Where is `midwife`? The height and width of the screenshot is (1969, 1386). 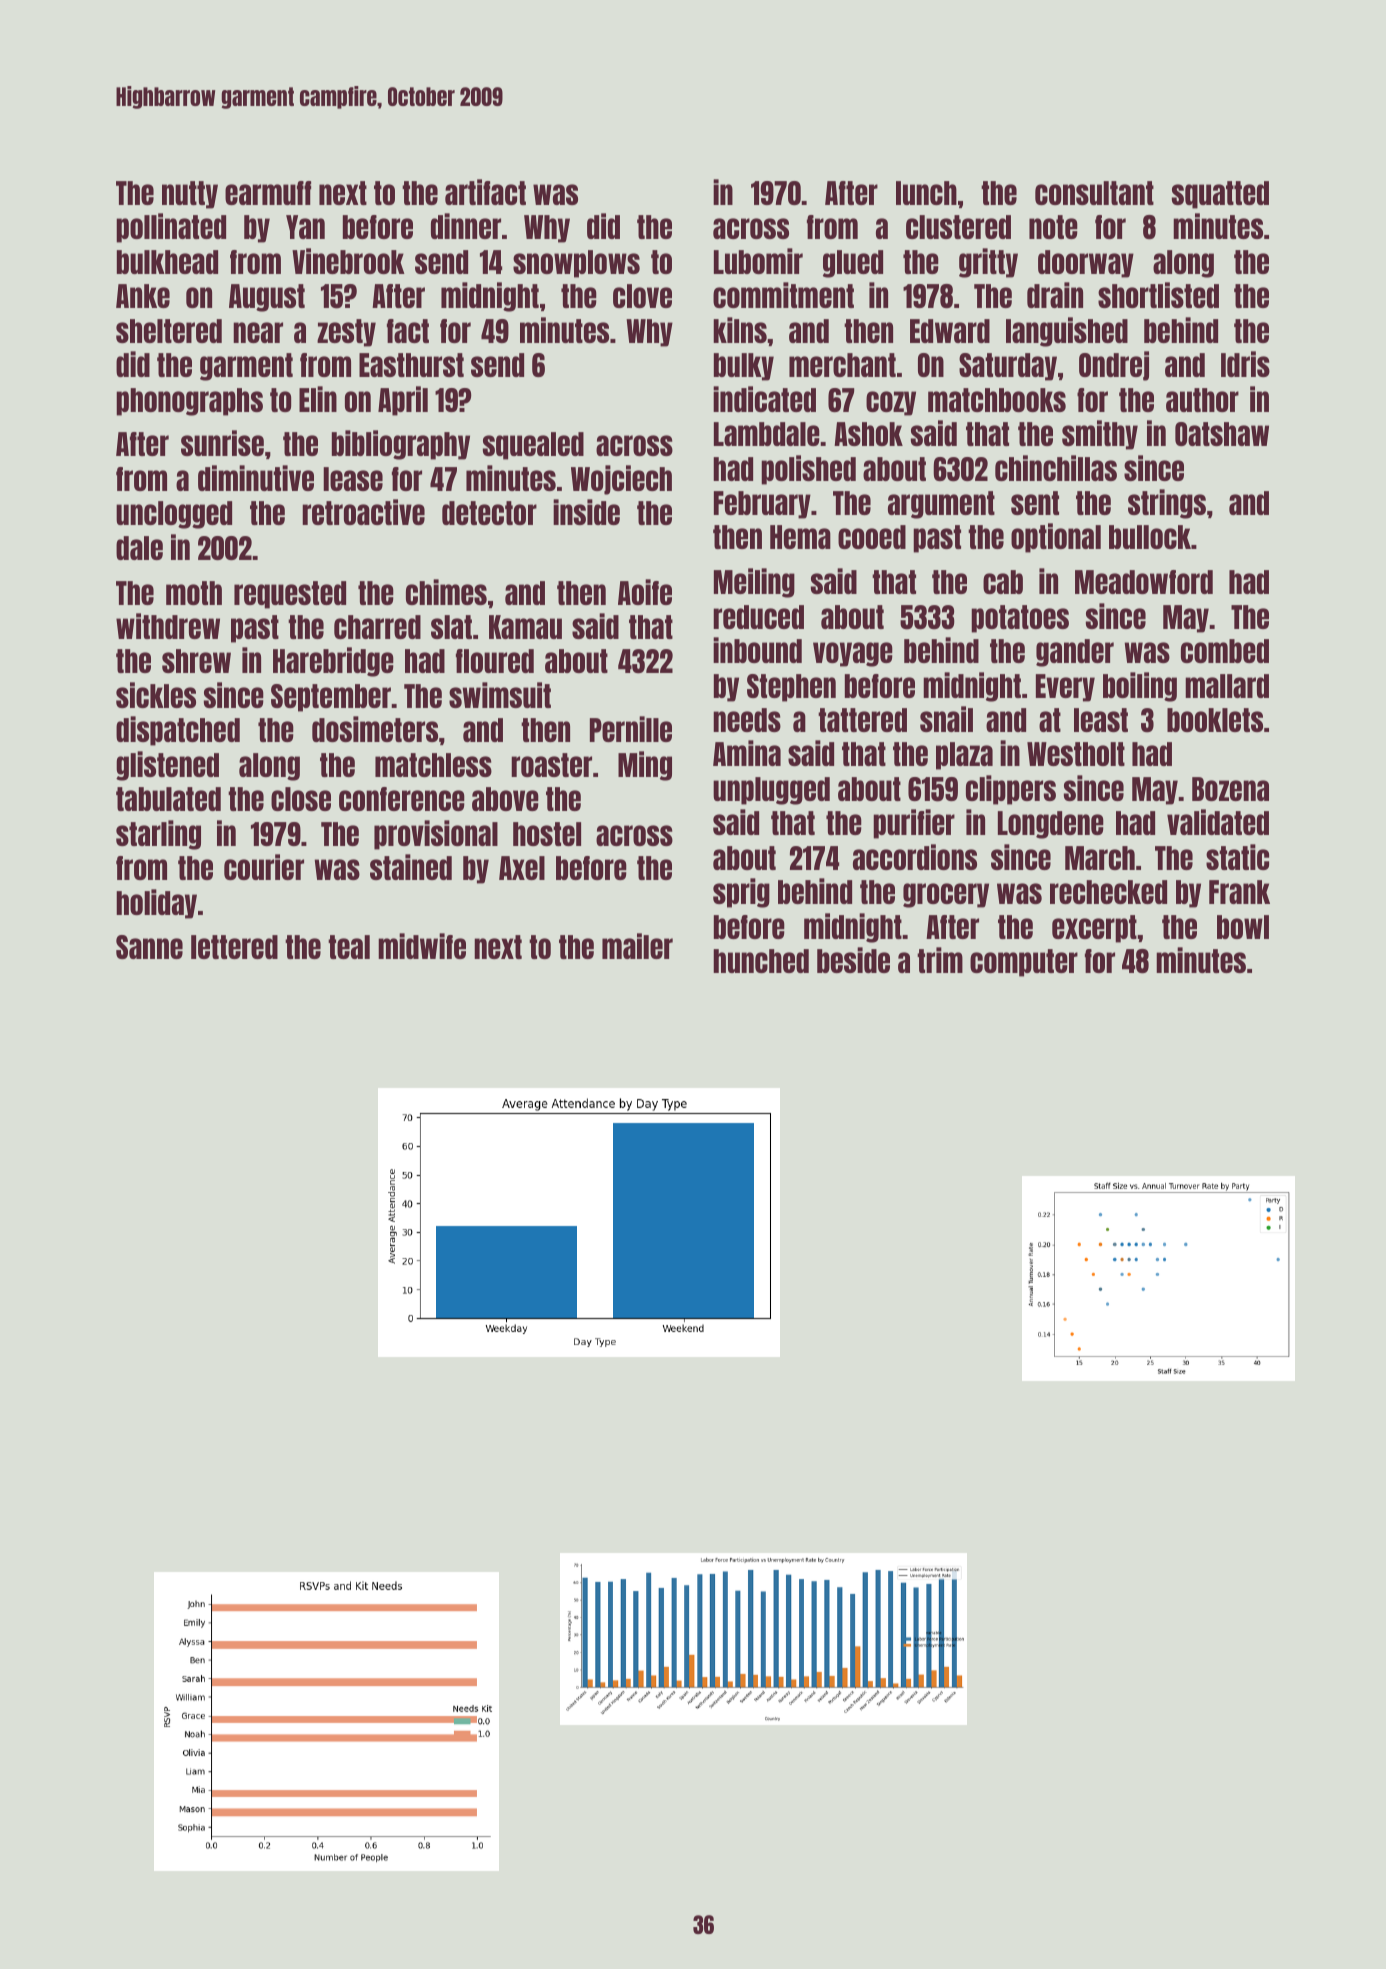 midwife is located at coordinates (422, 946).
